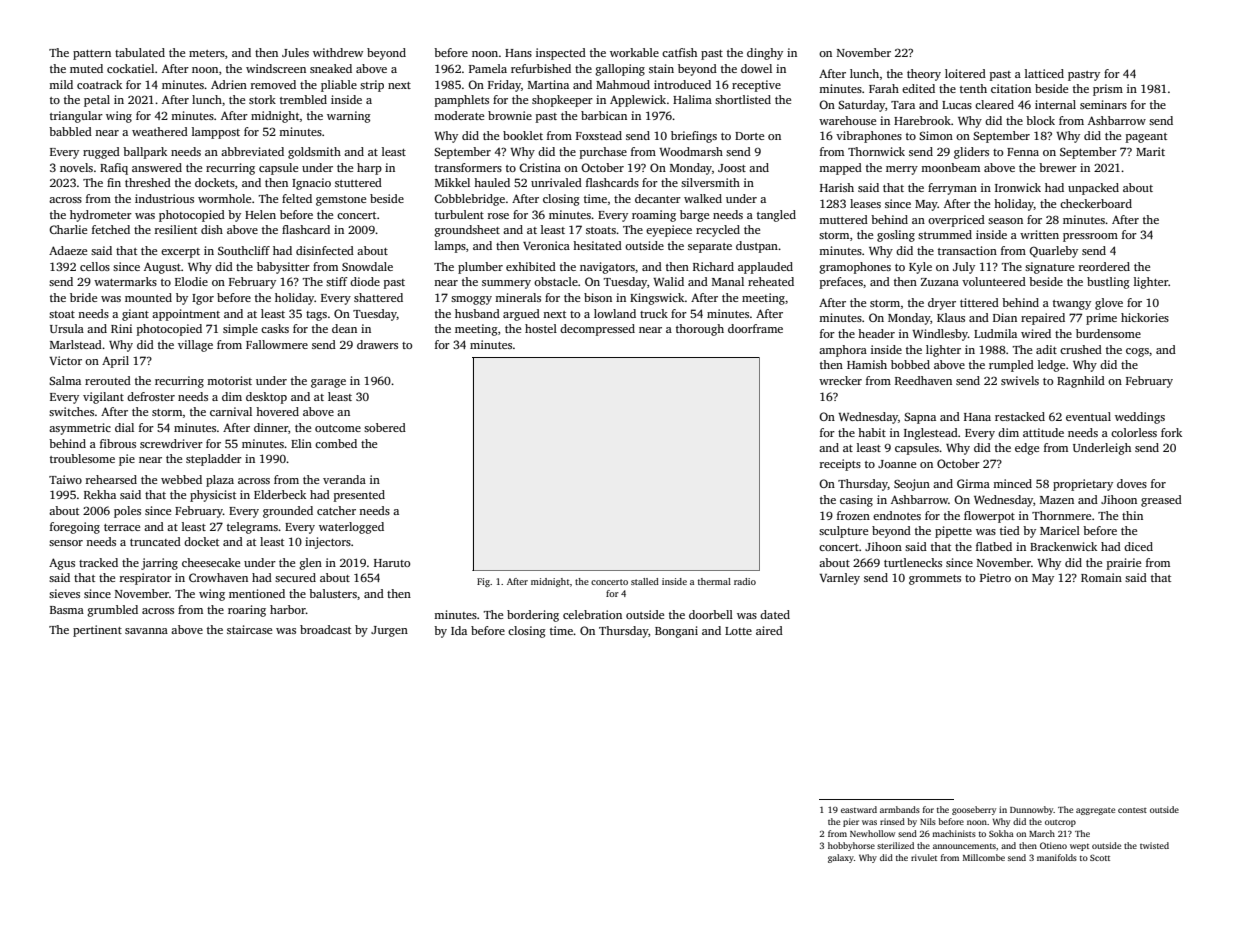 This document has width=1233, height=952. I want to click on Fig, so click(483, 582).
